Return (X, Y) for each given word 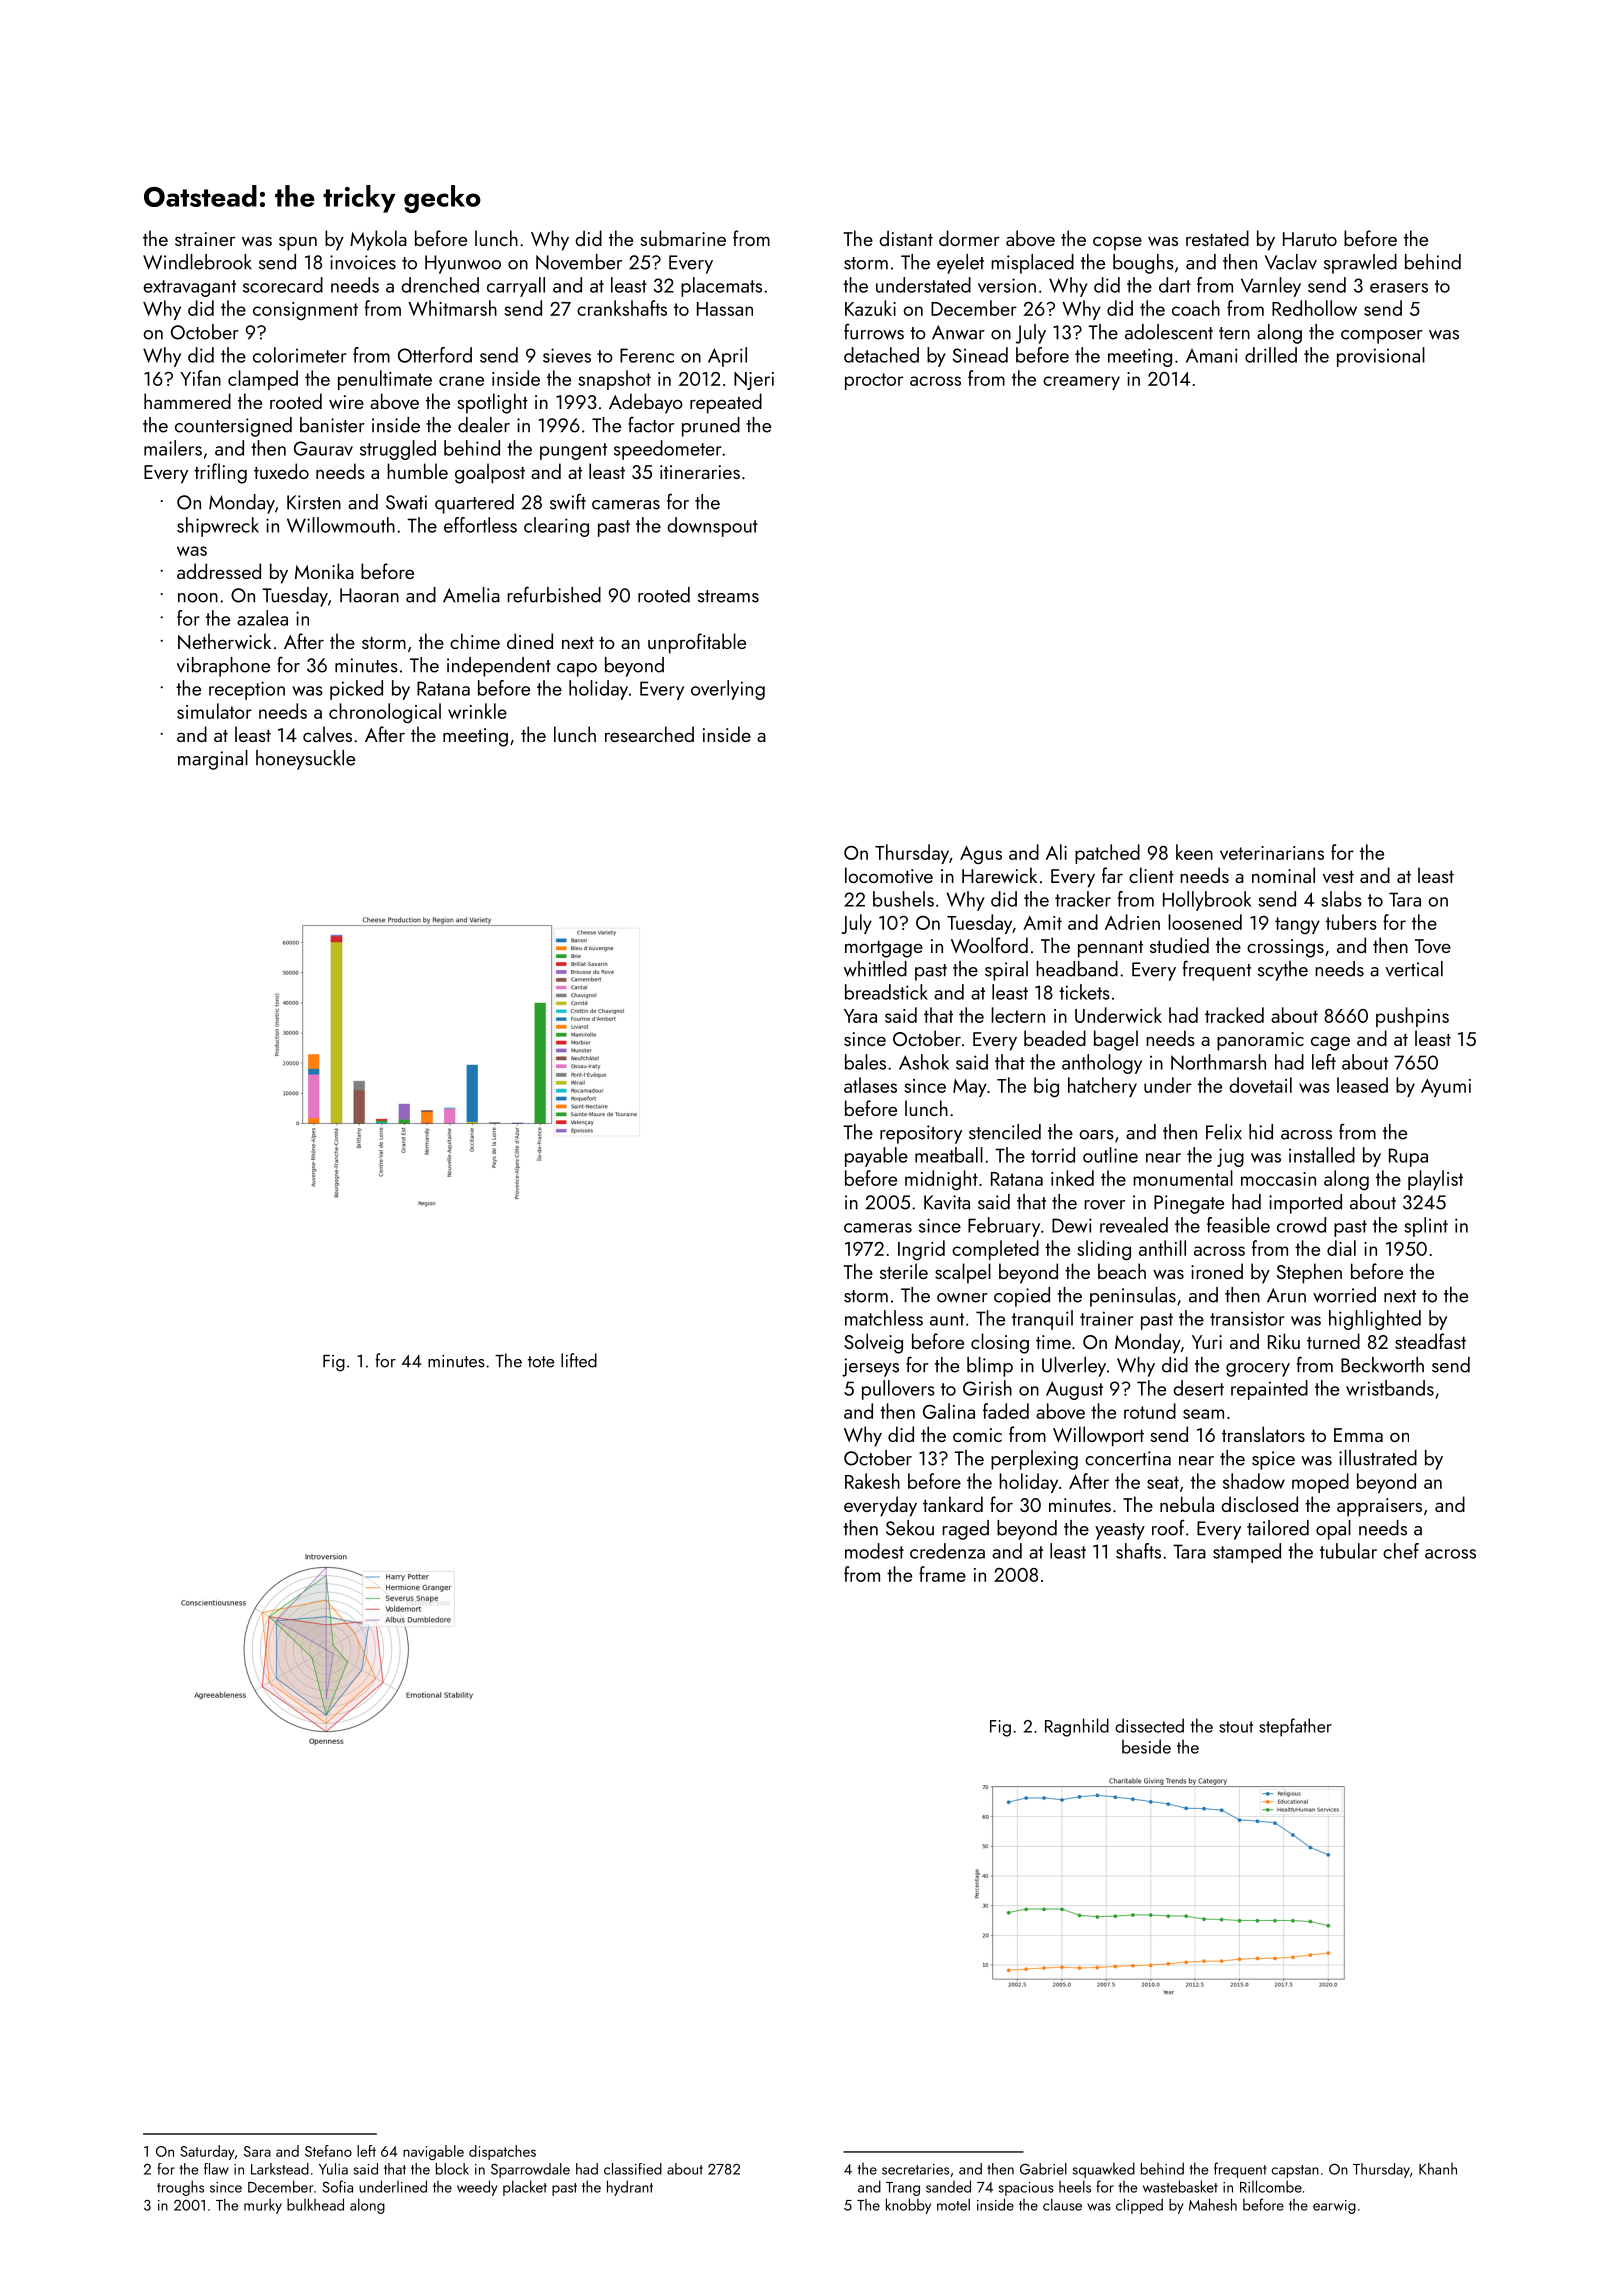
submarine (683, 238)
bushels (903, 899)
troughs (180, 2188)
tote (541, 1362)
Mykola (378, 240)
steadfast (1430, 1341)
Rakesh (872, 1481)
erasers (1399, 288)
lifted (579, 1360)
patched (1107, 854)
